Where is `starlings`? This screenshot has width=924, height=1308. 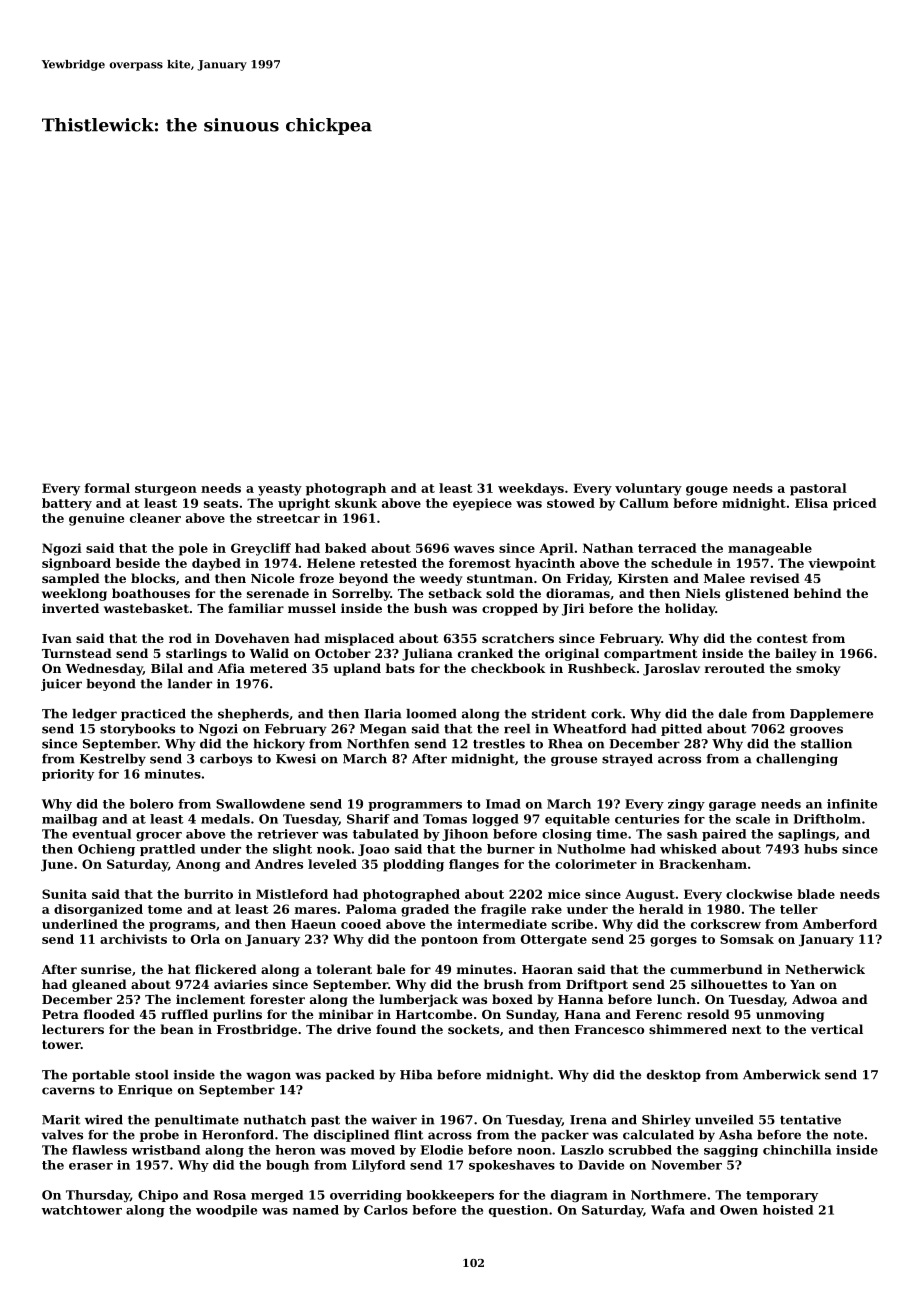
starlings is located at coordinates (196, 654).
